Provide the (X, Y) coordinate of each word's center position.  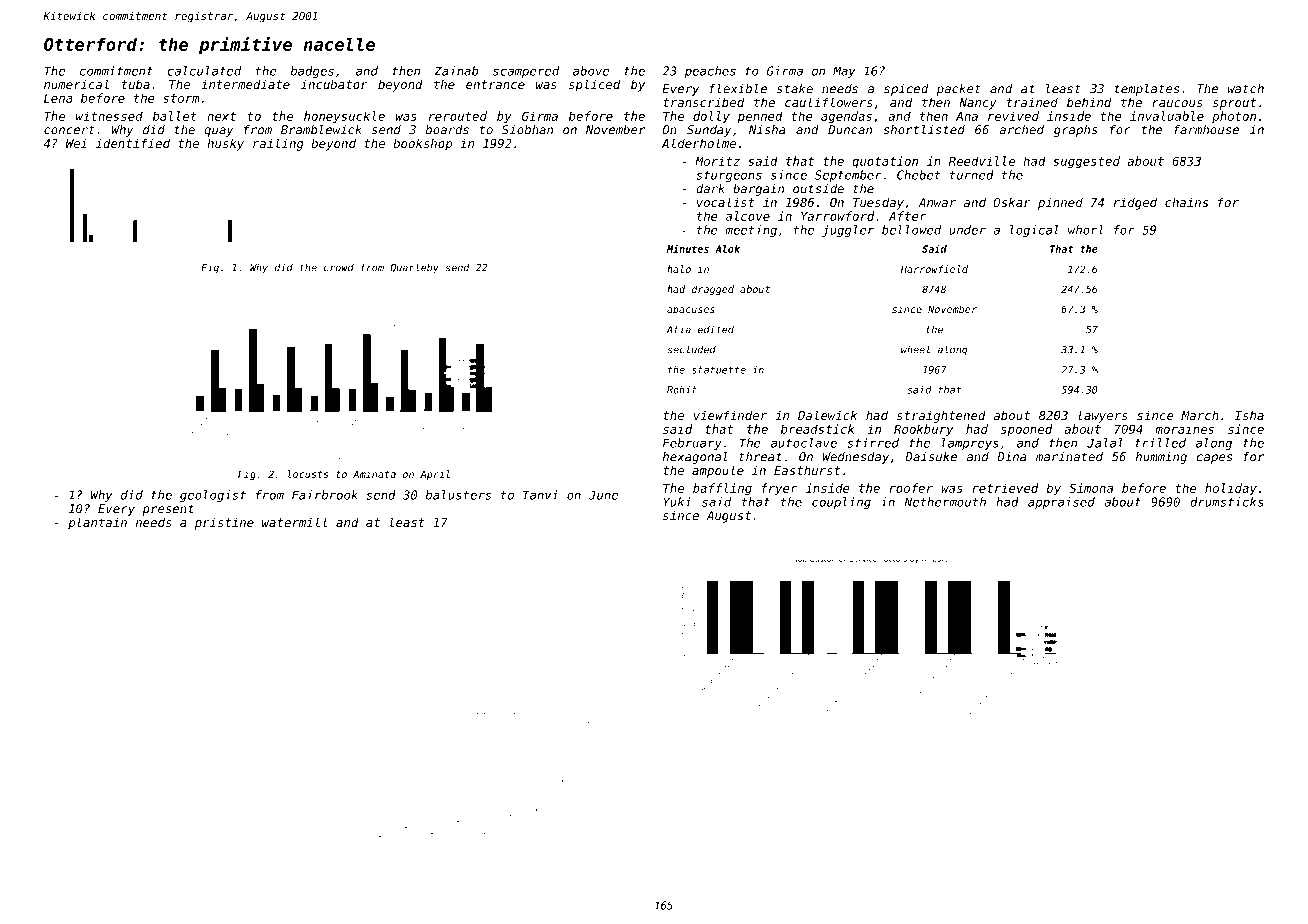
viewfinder (730, 415)
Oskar (1012, 202)
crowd (339, 267)
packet (959, 90)
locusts (308, 474)
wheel (915, 349)
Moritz (717, 161)
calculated (204, 71)
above (591, 71)
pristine (224, 523)
